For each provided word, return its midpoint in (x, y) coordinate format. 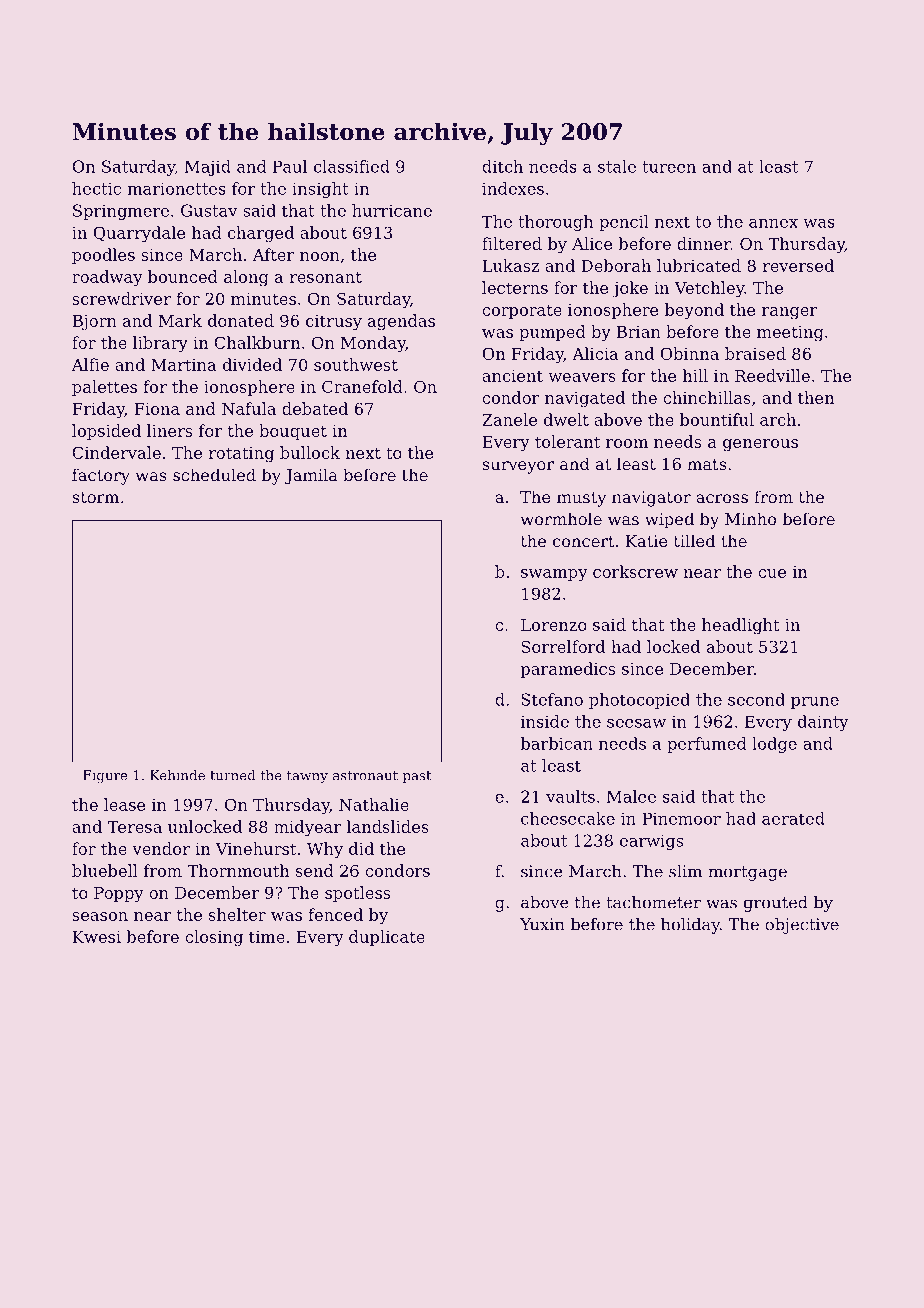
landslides (388, 826)
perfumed (706, 745)
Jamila (311, 476)
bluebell (105, 870)
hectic (96, 188)
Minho (750, 518)
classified (352, 166)
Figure (105, 776)
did (361, 848)
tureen (669, 167)
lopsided (106, 432)
